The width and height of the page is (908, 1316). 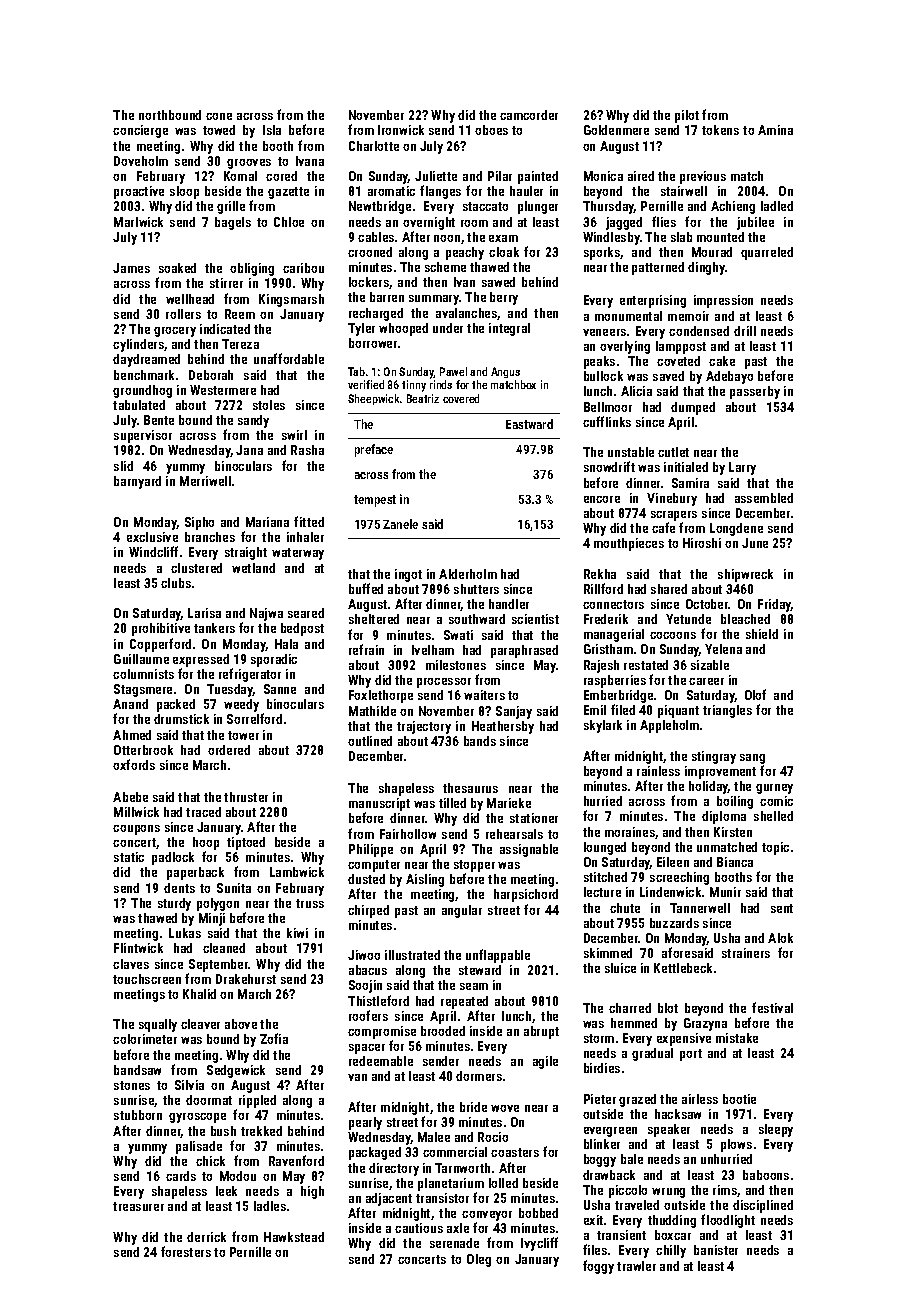 I want to click on preface, so click(x=374, y=450).
